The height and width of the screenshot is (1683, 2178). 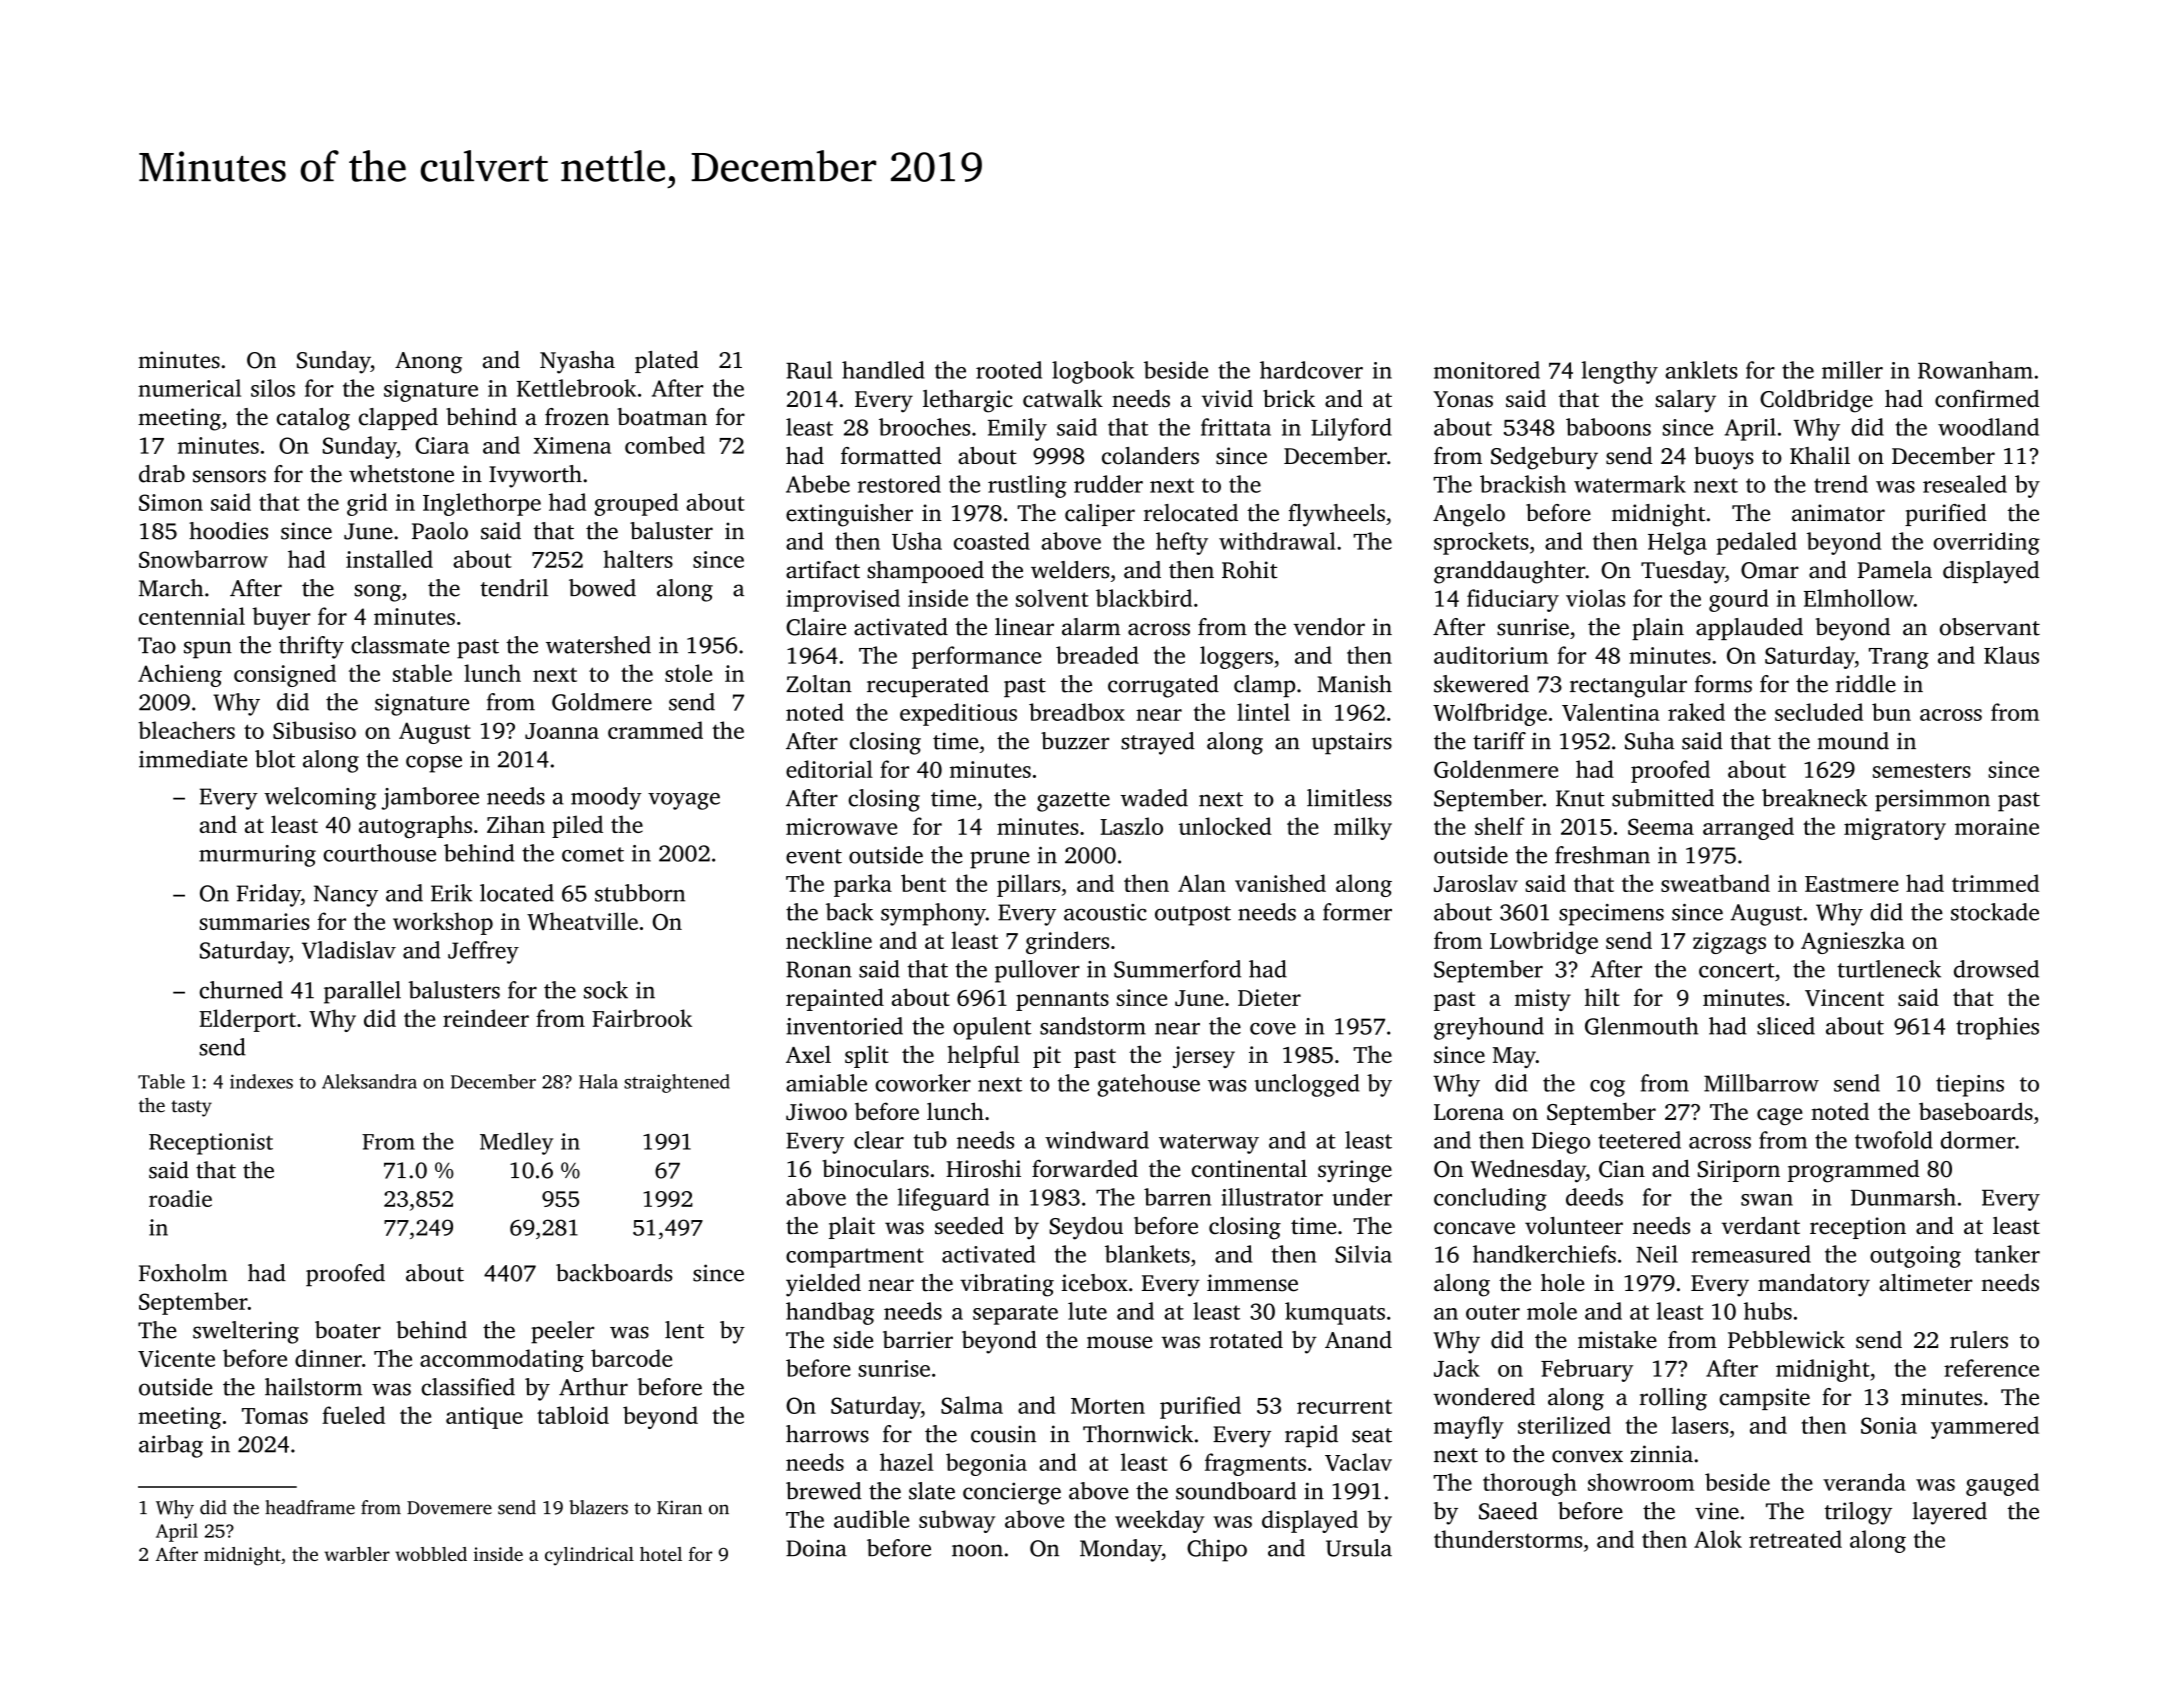 I want to click on coasted, so click(x=992, y=541).
